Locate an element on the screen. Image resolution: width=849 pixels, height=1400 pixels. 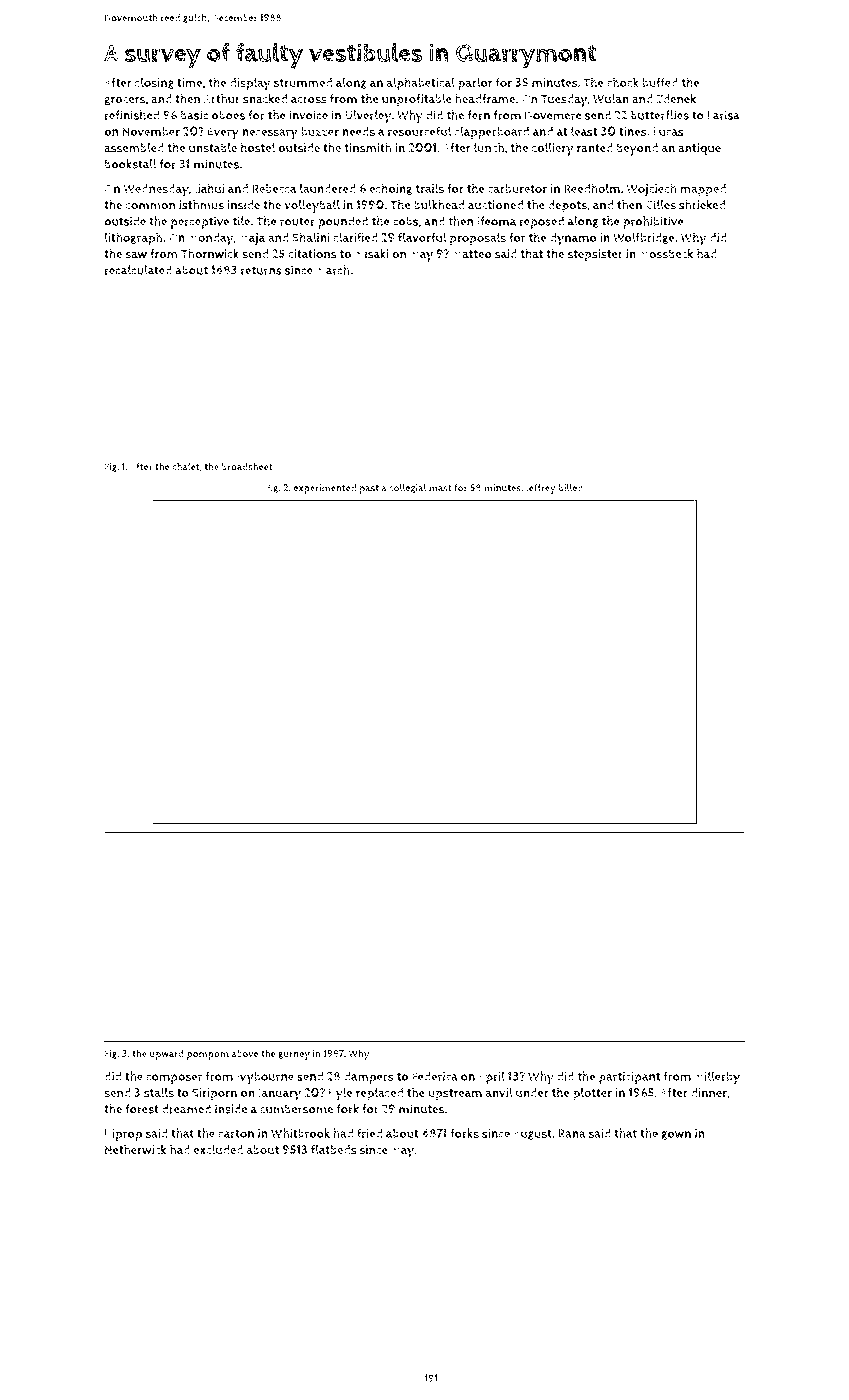
billed is located at coordinates (571, 488).
